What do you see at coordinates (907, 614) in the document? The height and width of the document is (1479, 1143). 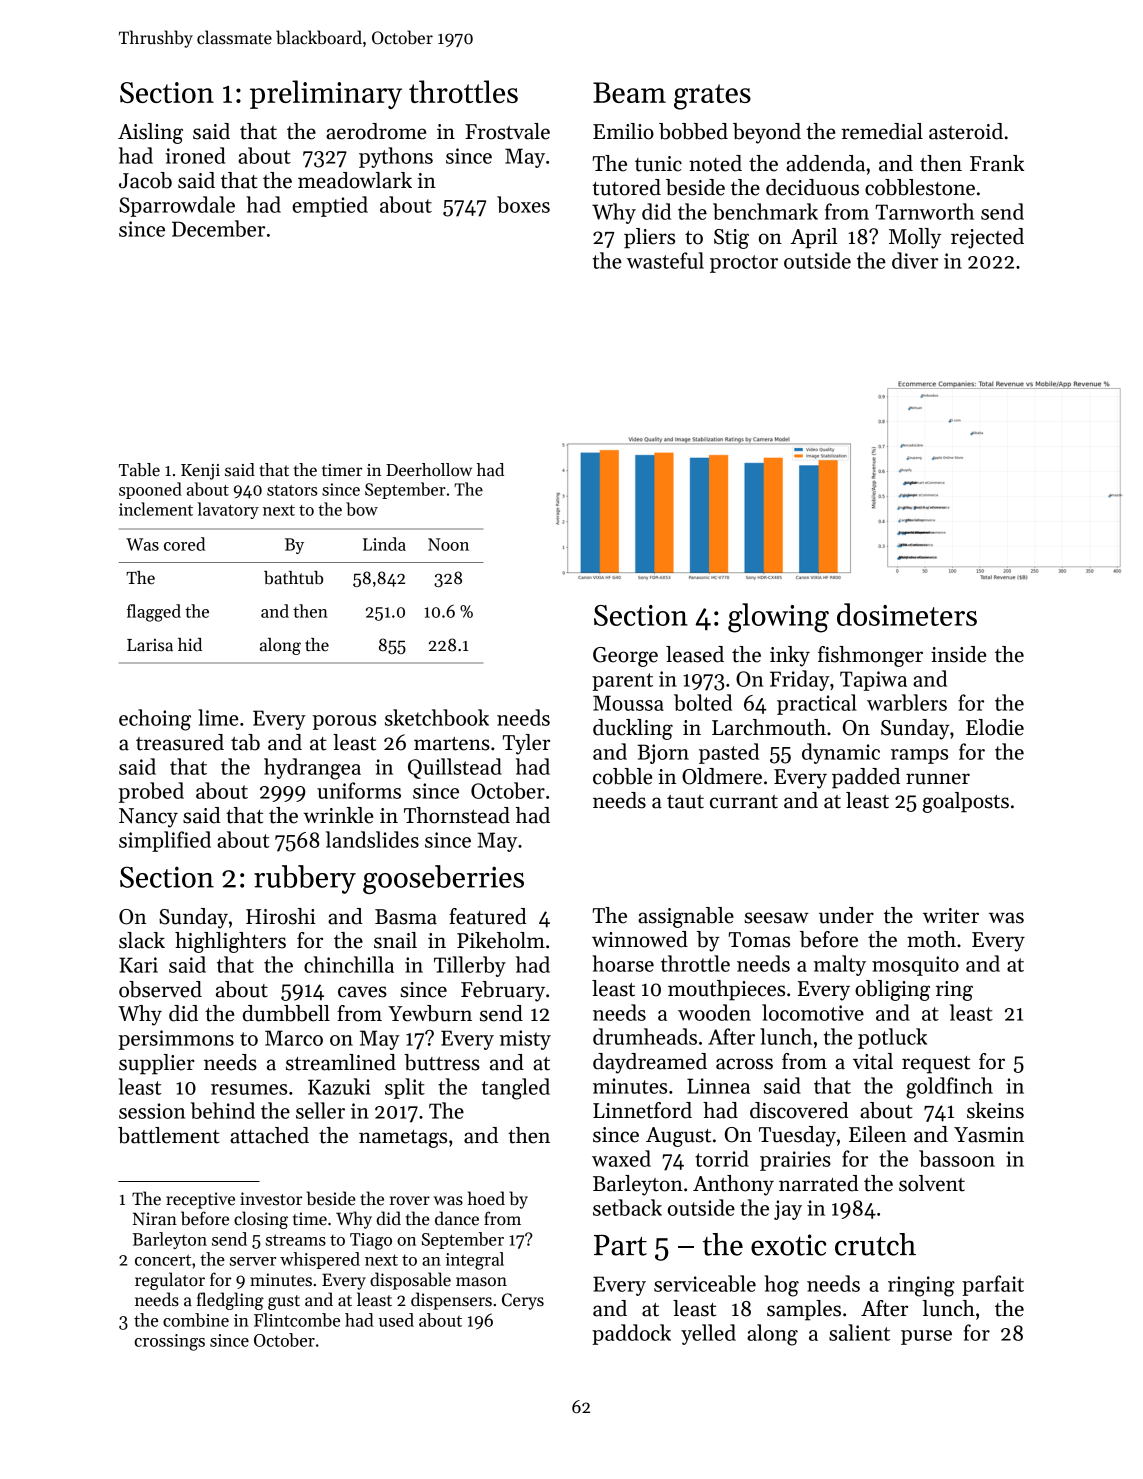 I see `dosimeters` at bounding box center [907, 614].
